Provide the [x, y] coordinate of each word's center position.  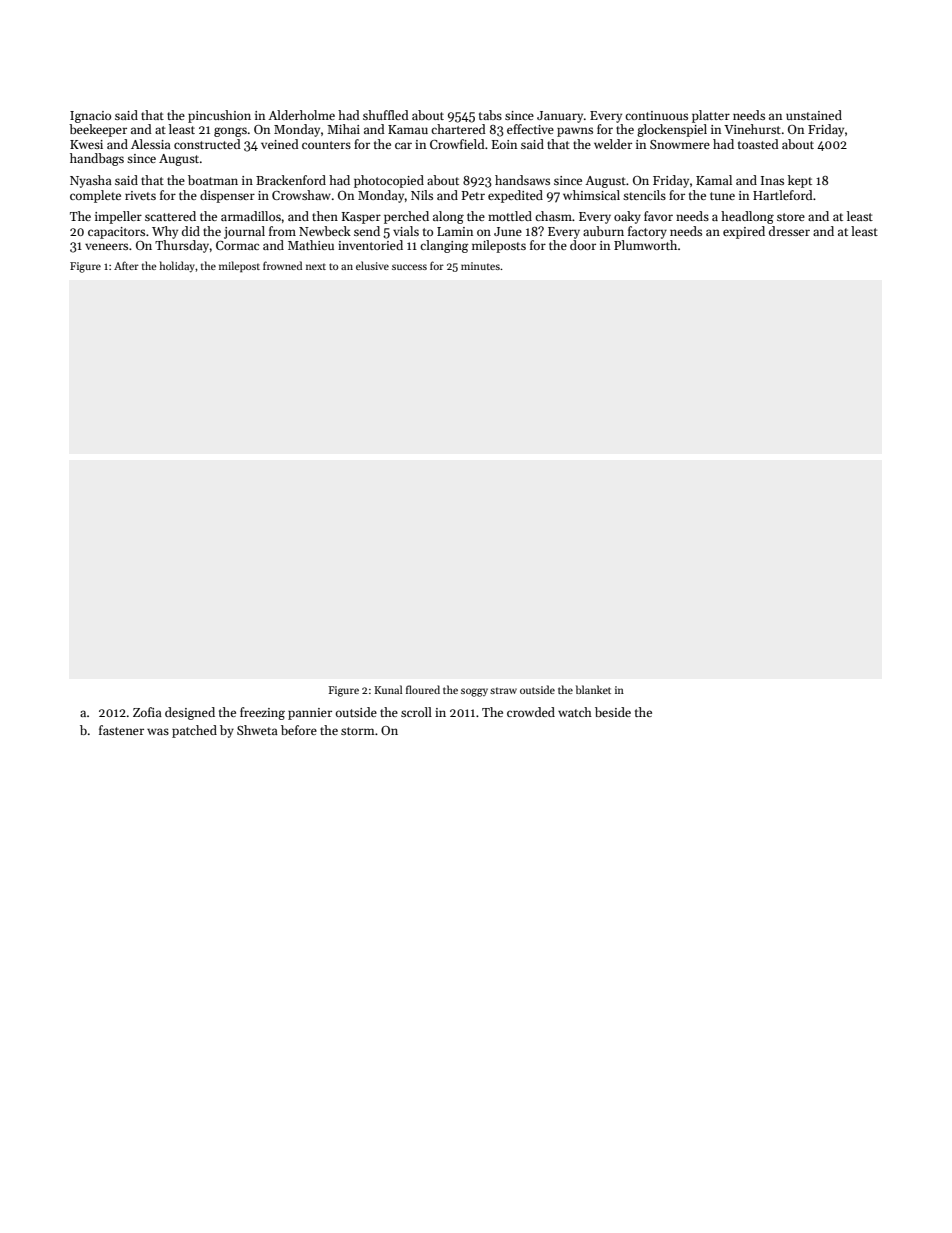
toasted [758, 144]
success [409, 267]
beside [613, 712]
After [126, 265]
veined [280, 144]
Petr [473, 195]
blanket [593, 689]
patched [194, 731]
